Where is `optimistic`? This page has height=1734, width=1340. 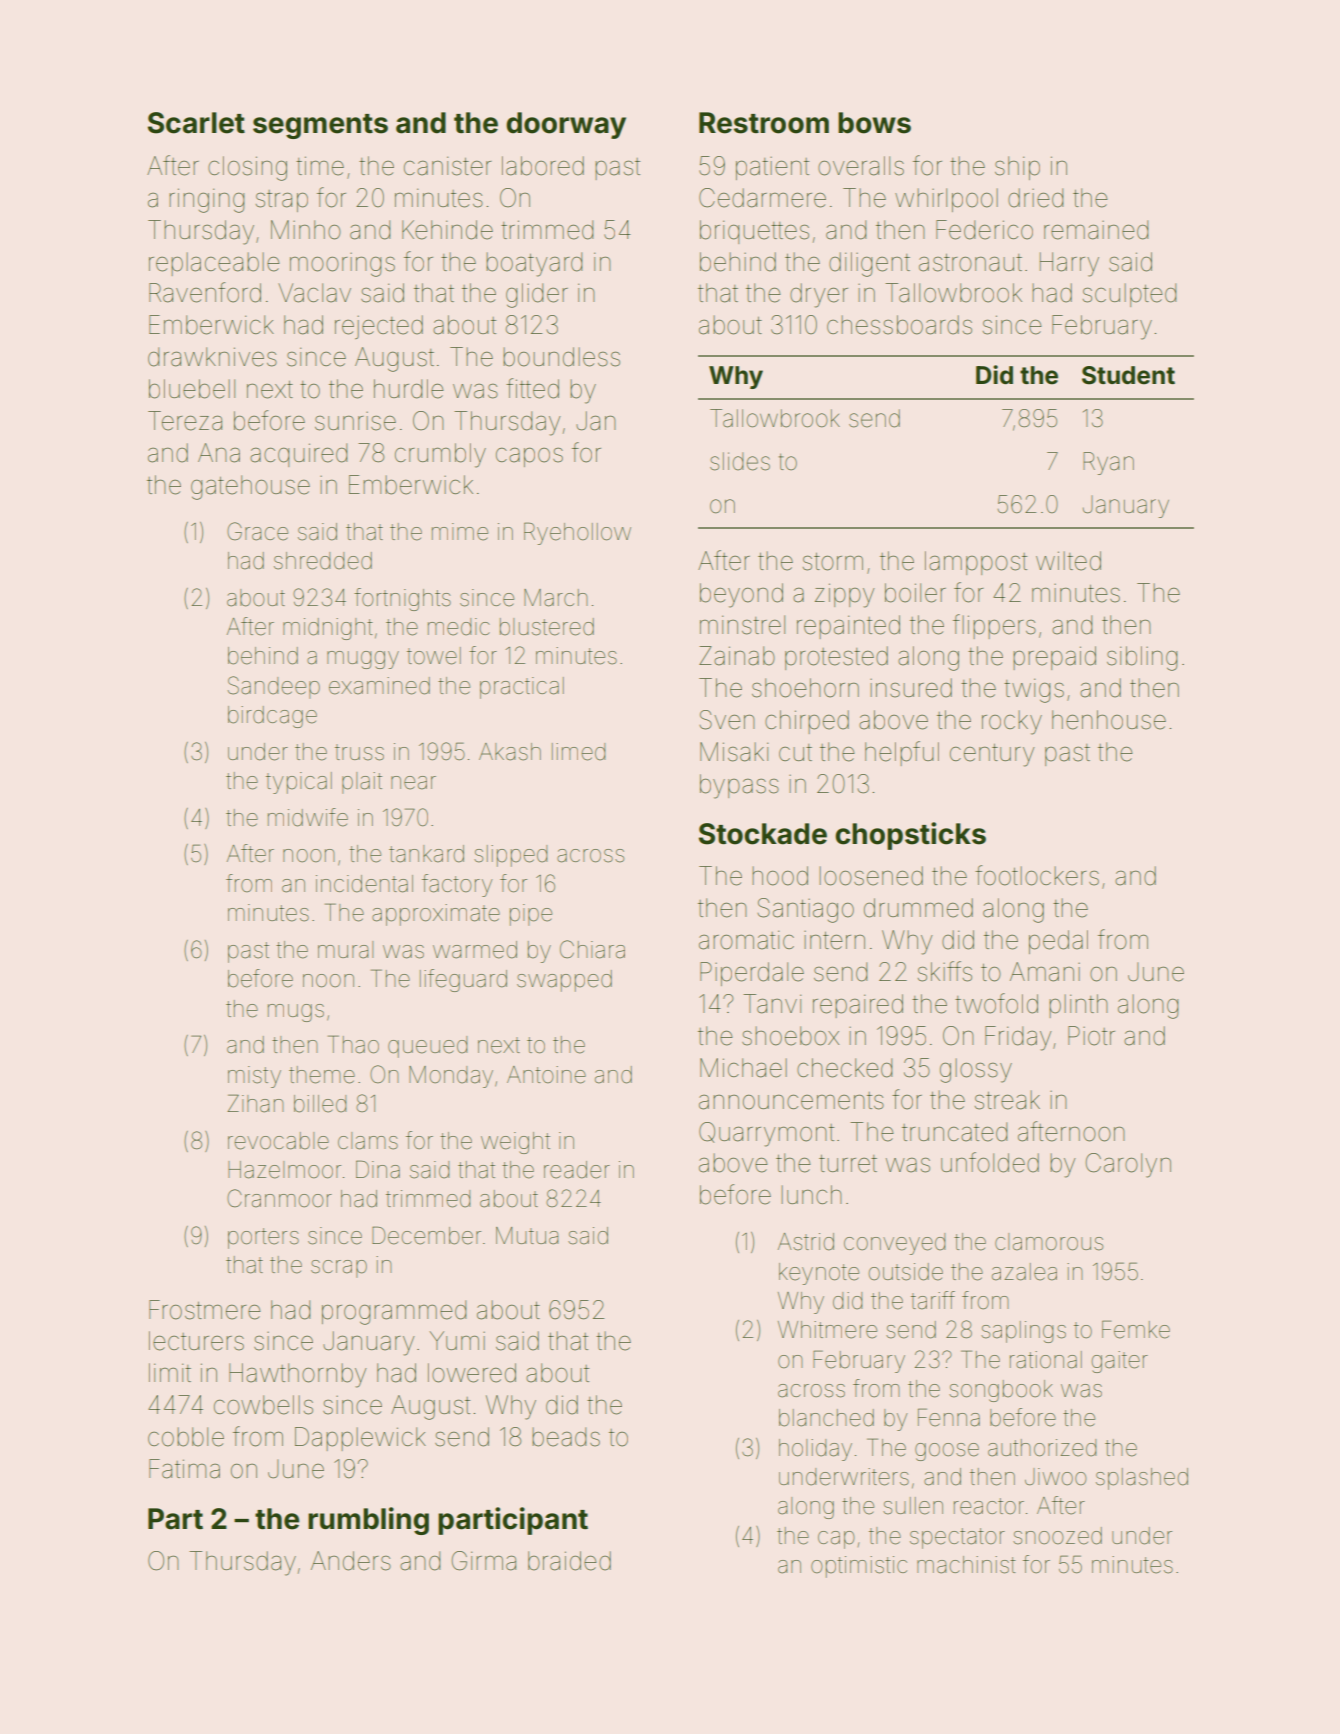
optimistic is located at coordinates (859, 1567).
